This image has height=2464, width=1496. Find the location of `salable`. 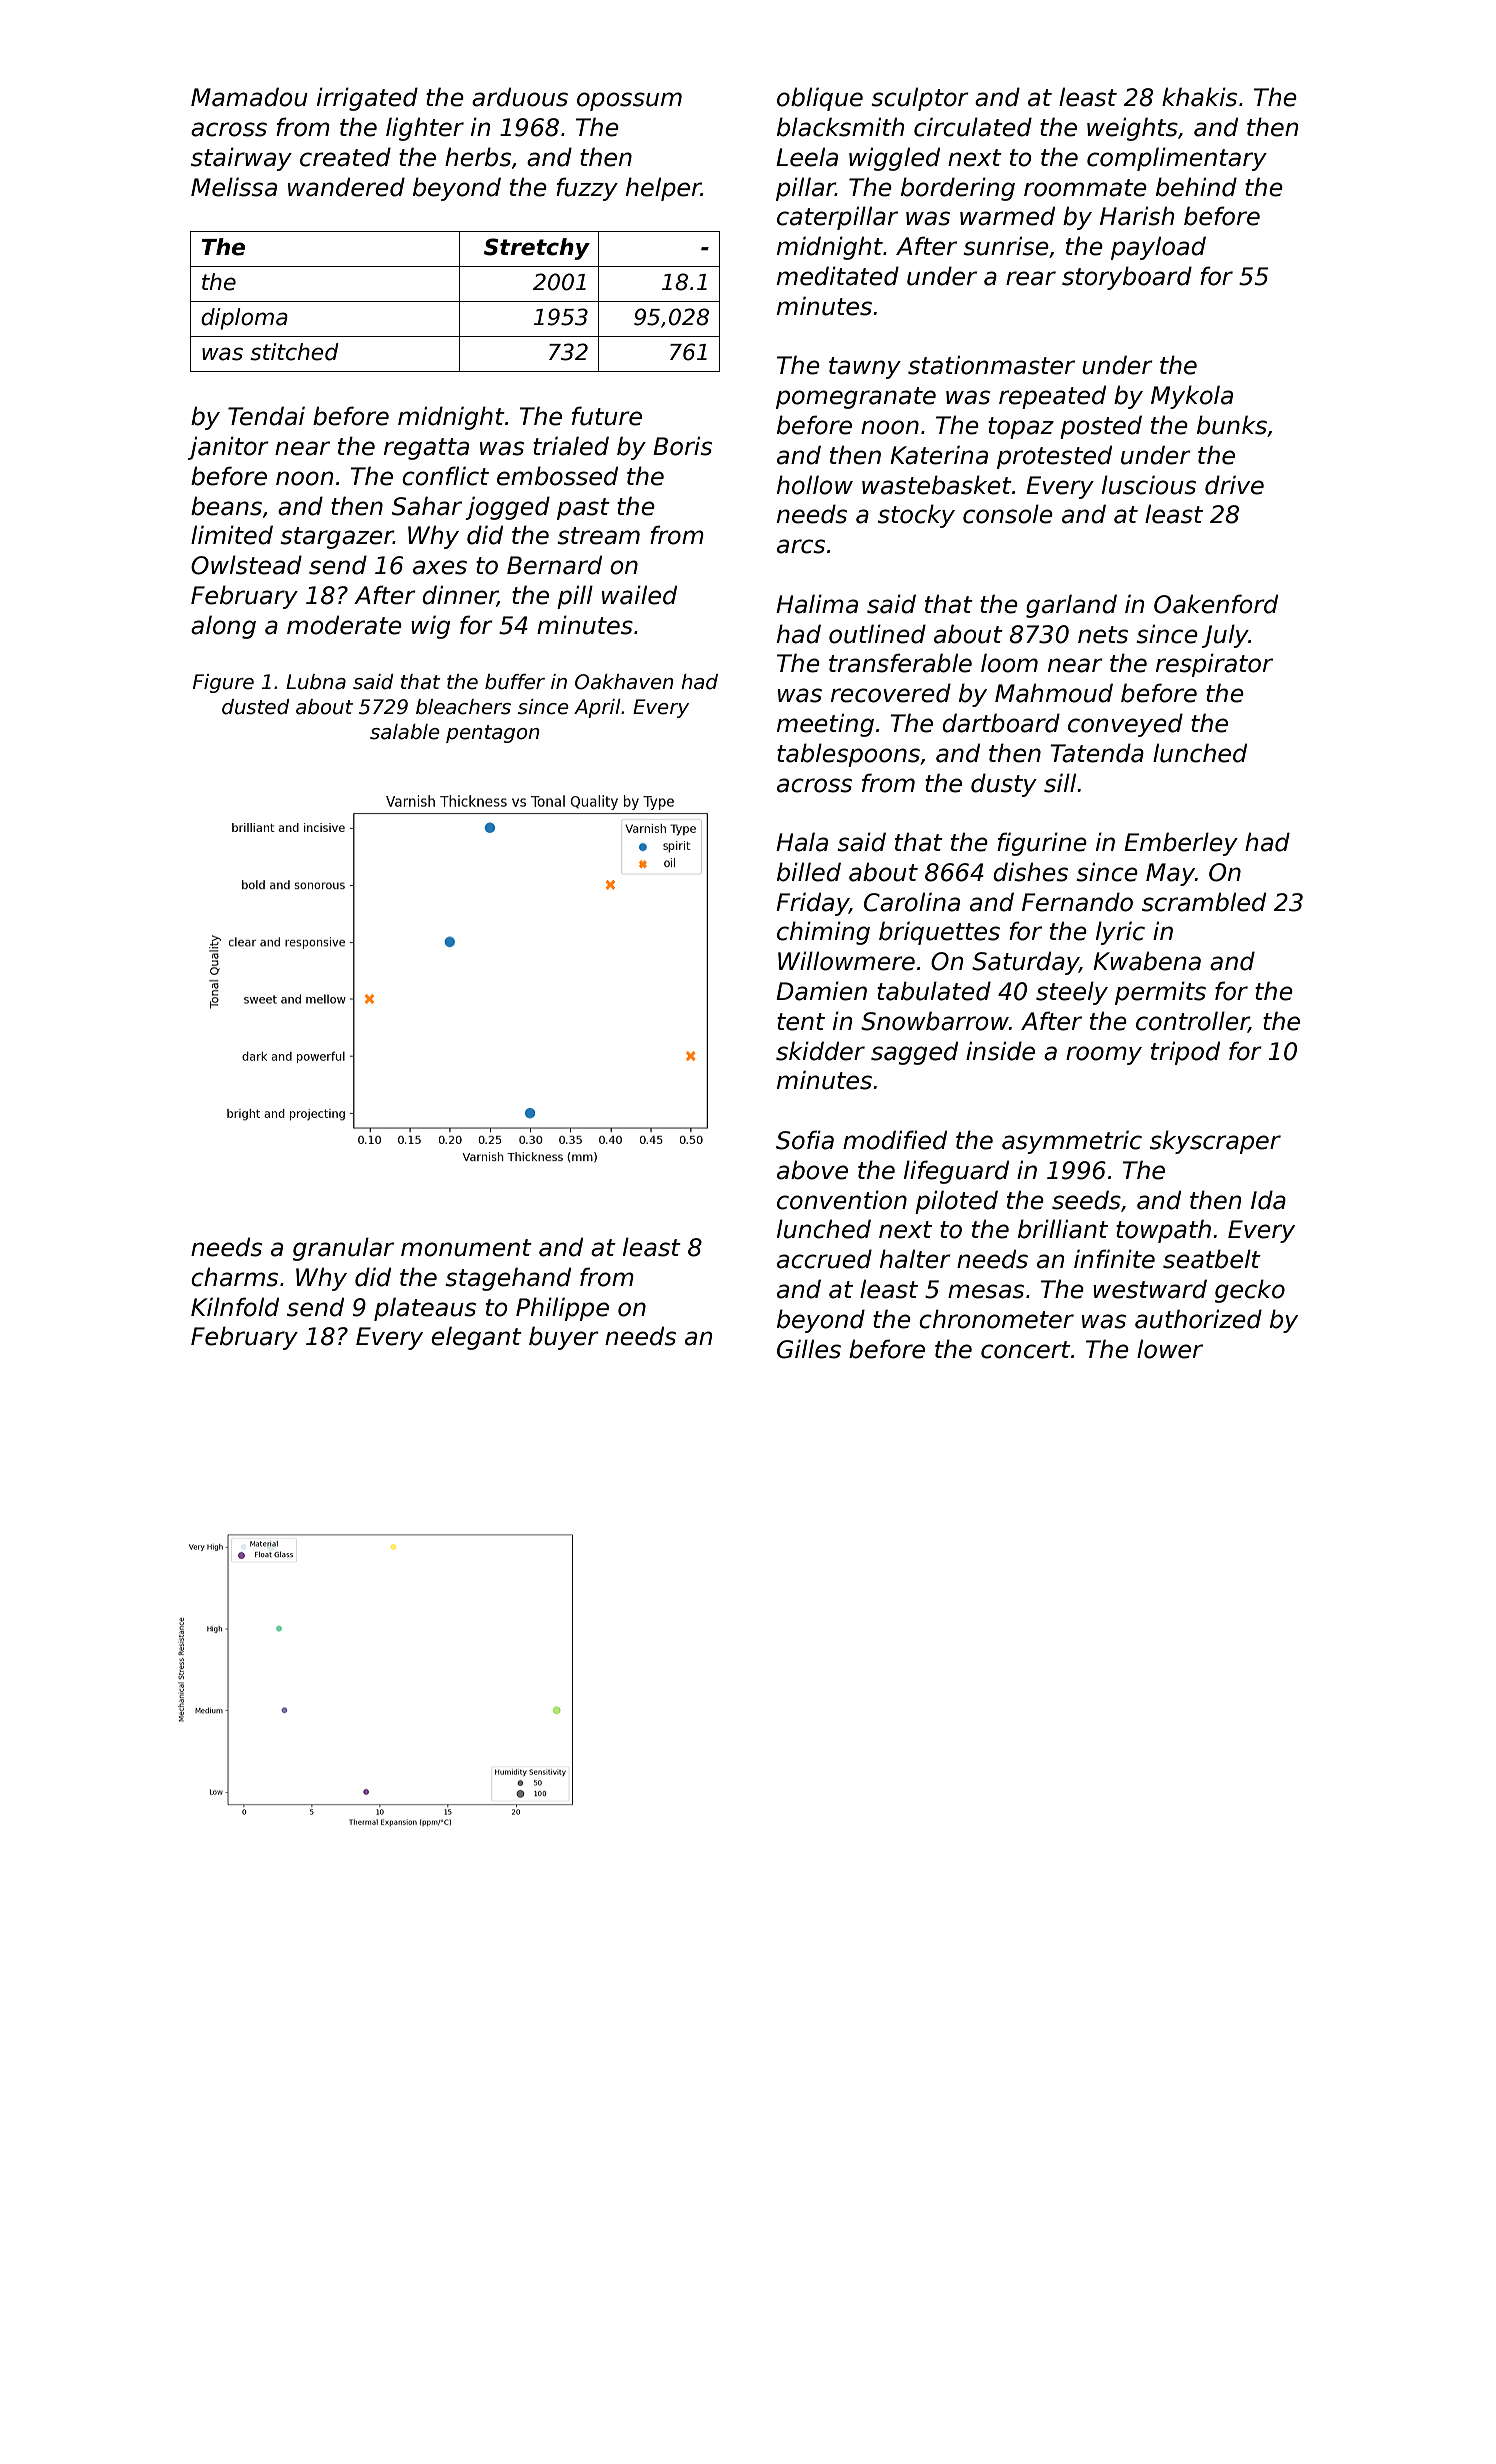

salable is located at coordinates (405, 732).
